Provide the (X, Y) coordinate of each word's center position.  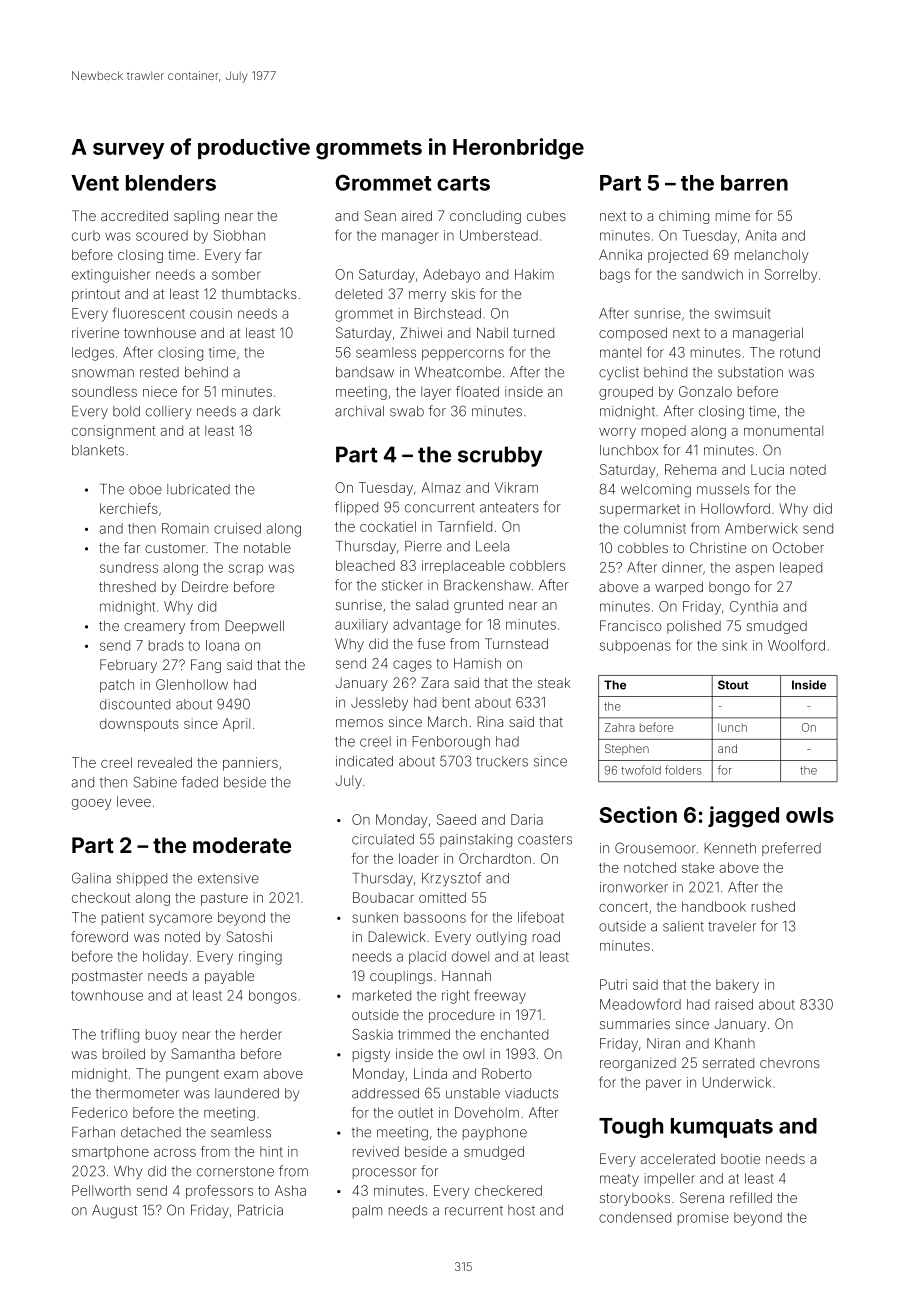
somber (236, 274)
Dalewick (397, 936)
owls (810, 815)
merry (427, 296)
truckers (502, 761)
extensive (228, 878)
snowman (103, 373)
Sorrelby (791, 276)
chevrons (790, 1063)
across (175, 1153)
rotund (800, 352)
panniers (250, 764)
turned (533, 333)
